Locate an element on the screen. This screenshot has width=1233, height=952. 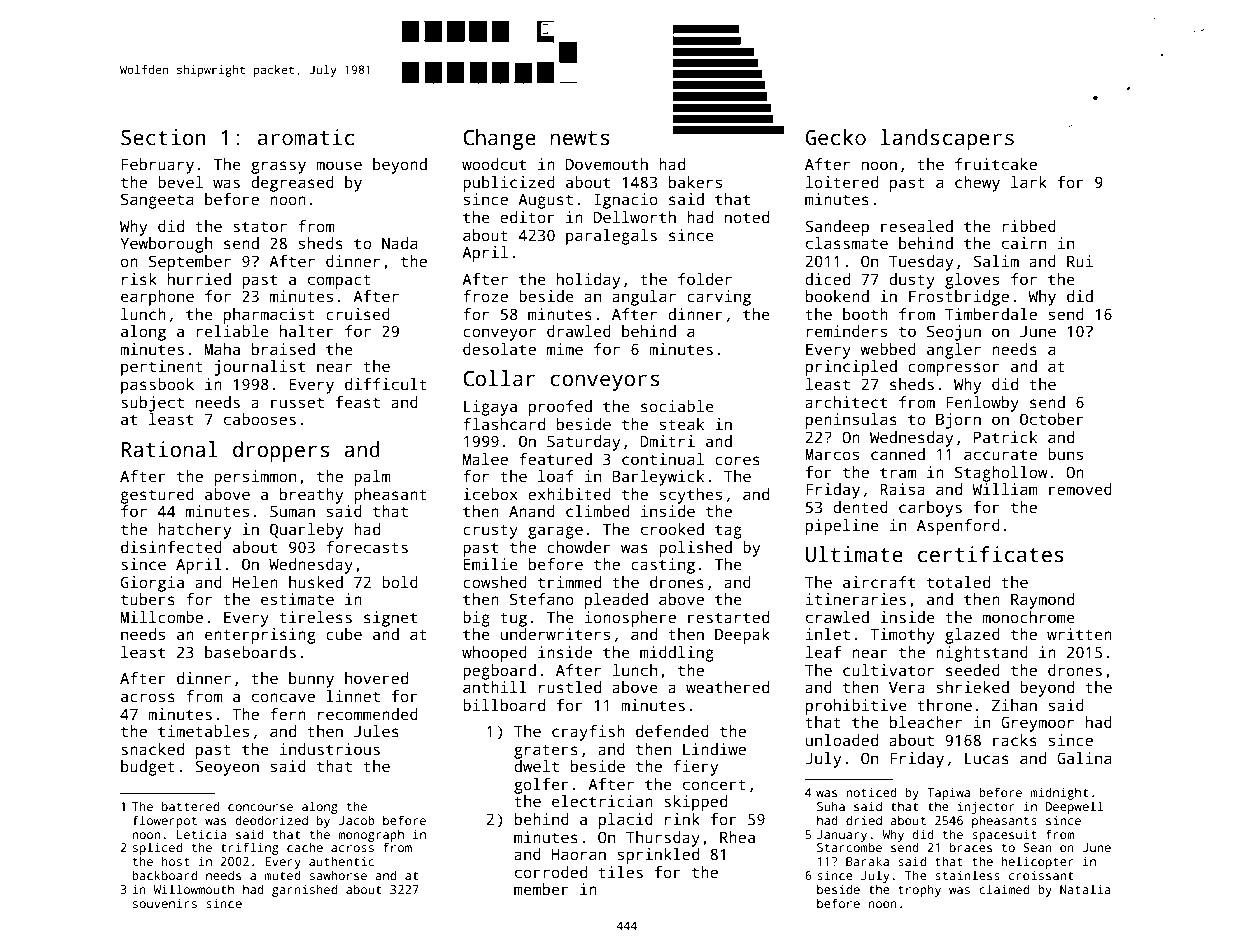
landscapers is located at coordinates (947, 139).
